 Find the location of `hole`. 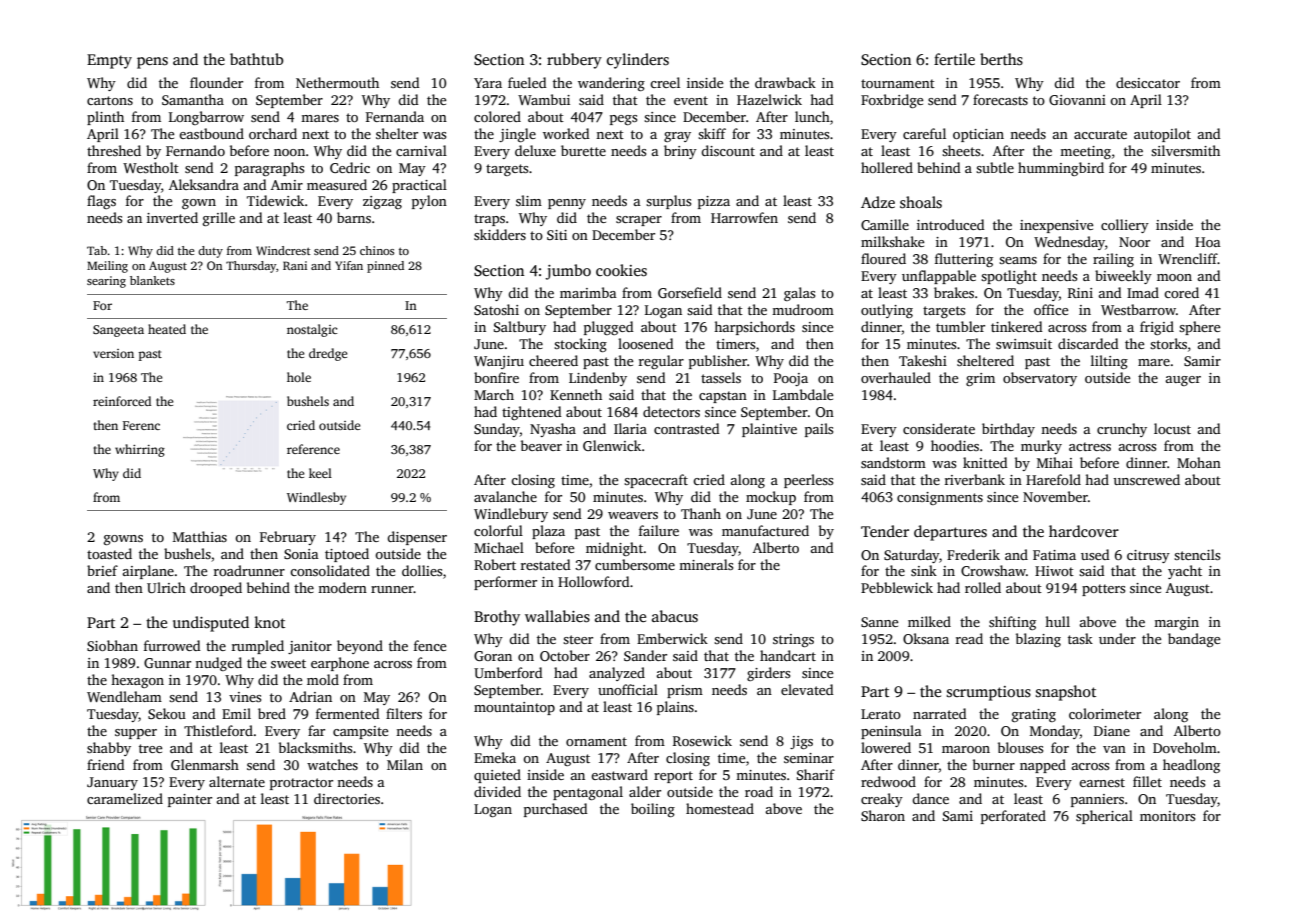

hole is located at coordinates (299, 377).
